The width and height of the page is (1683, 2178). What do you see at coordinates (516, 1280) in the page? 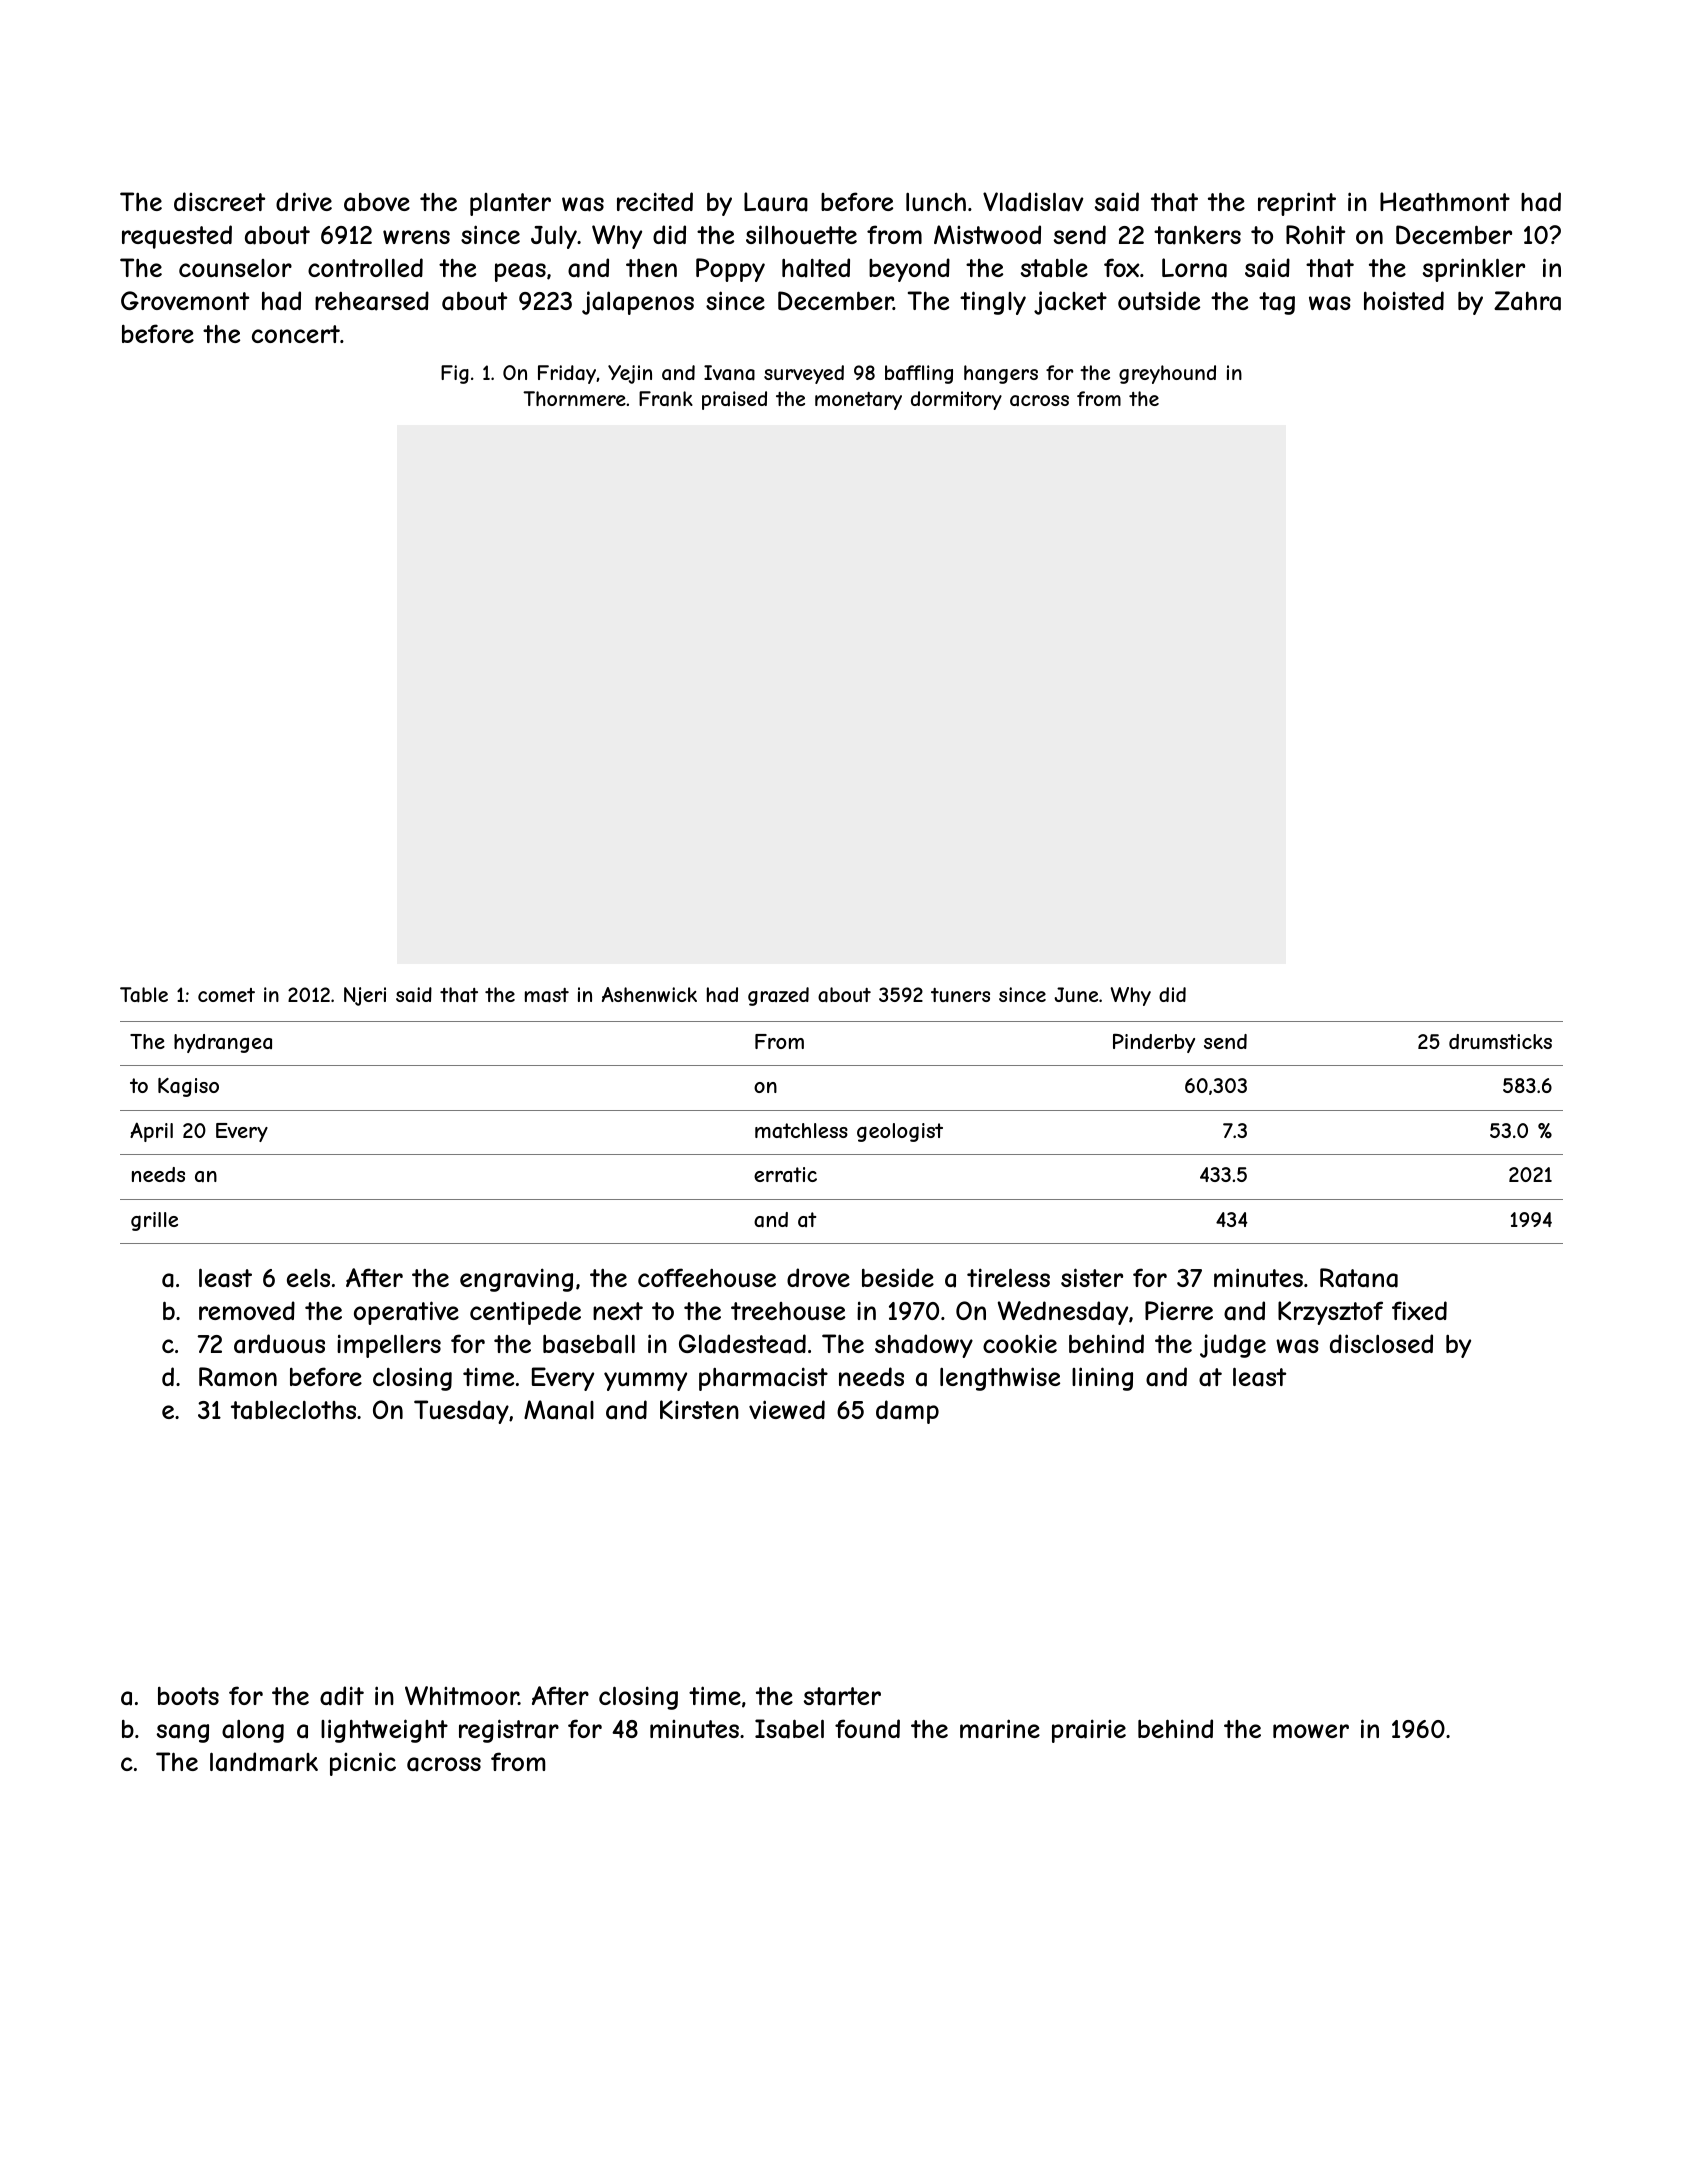
I see `engraving` at bounding box center [516, 1280].
